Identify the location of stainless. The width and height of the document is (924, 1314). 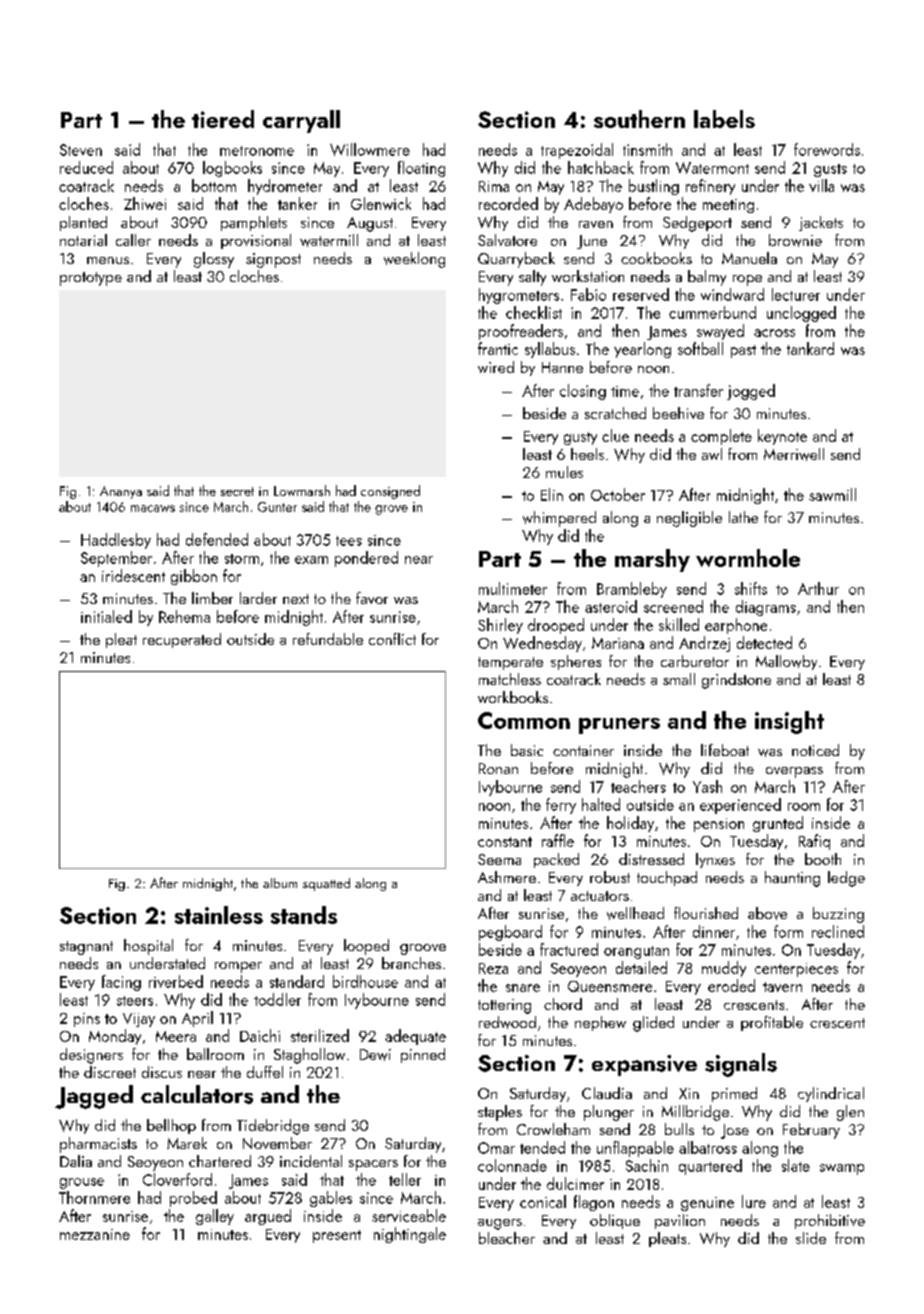
(219, 915).
